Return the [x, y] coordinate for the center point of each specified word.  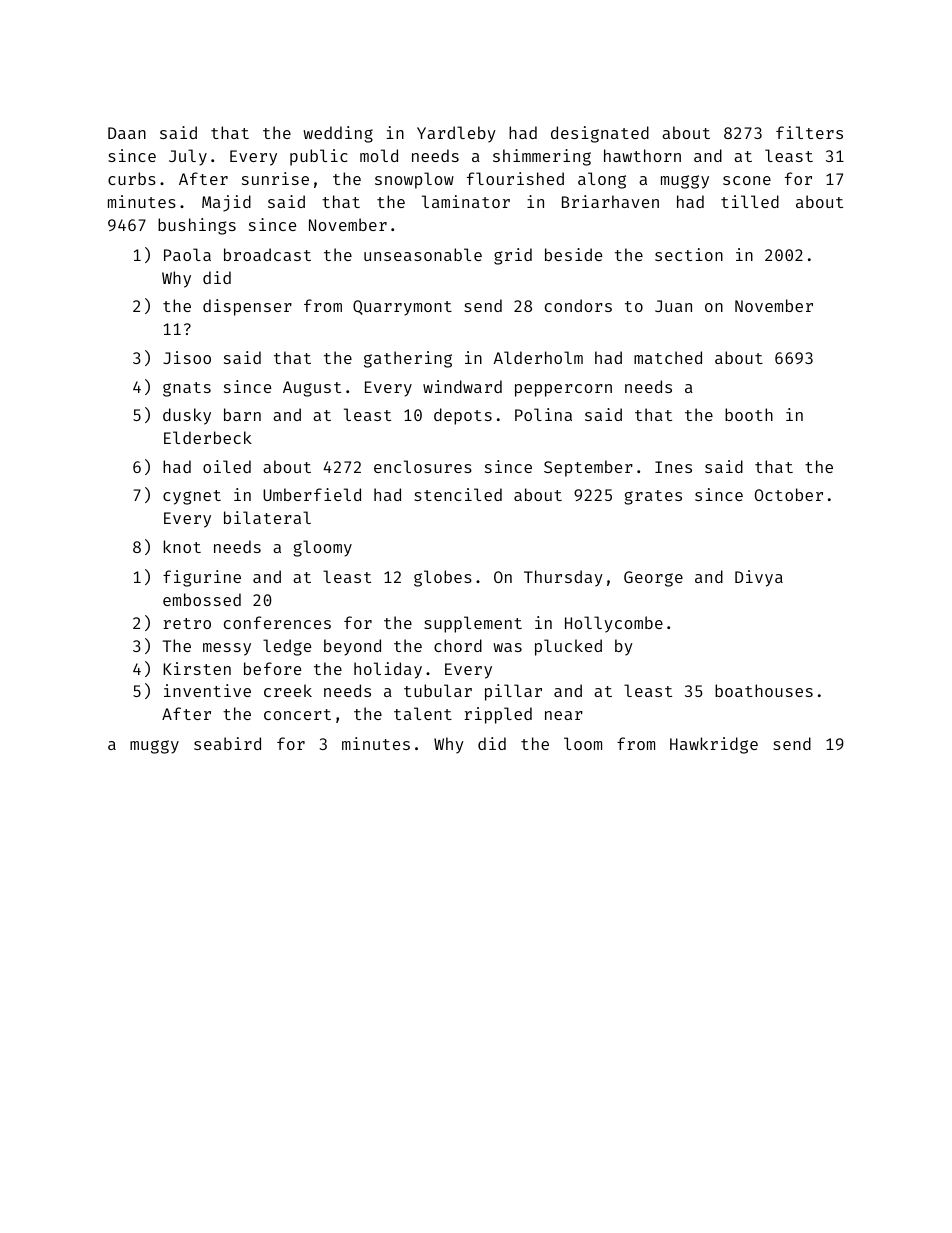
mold [379, 155]
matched [668, 357]
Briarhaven [610, 201]
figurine [202, 578]
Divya [759, 578]
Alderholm [538, 357]
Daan [127, 133]
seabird [227, 743]
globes [443, 578]
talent [423, 713]
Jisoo [187, 357]
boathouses [764, 690]
